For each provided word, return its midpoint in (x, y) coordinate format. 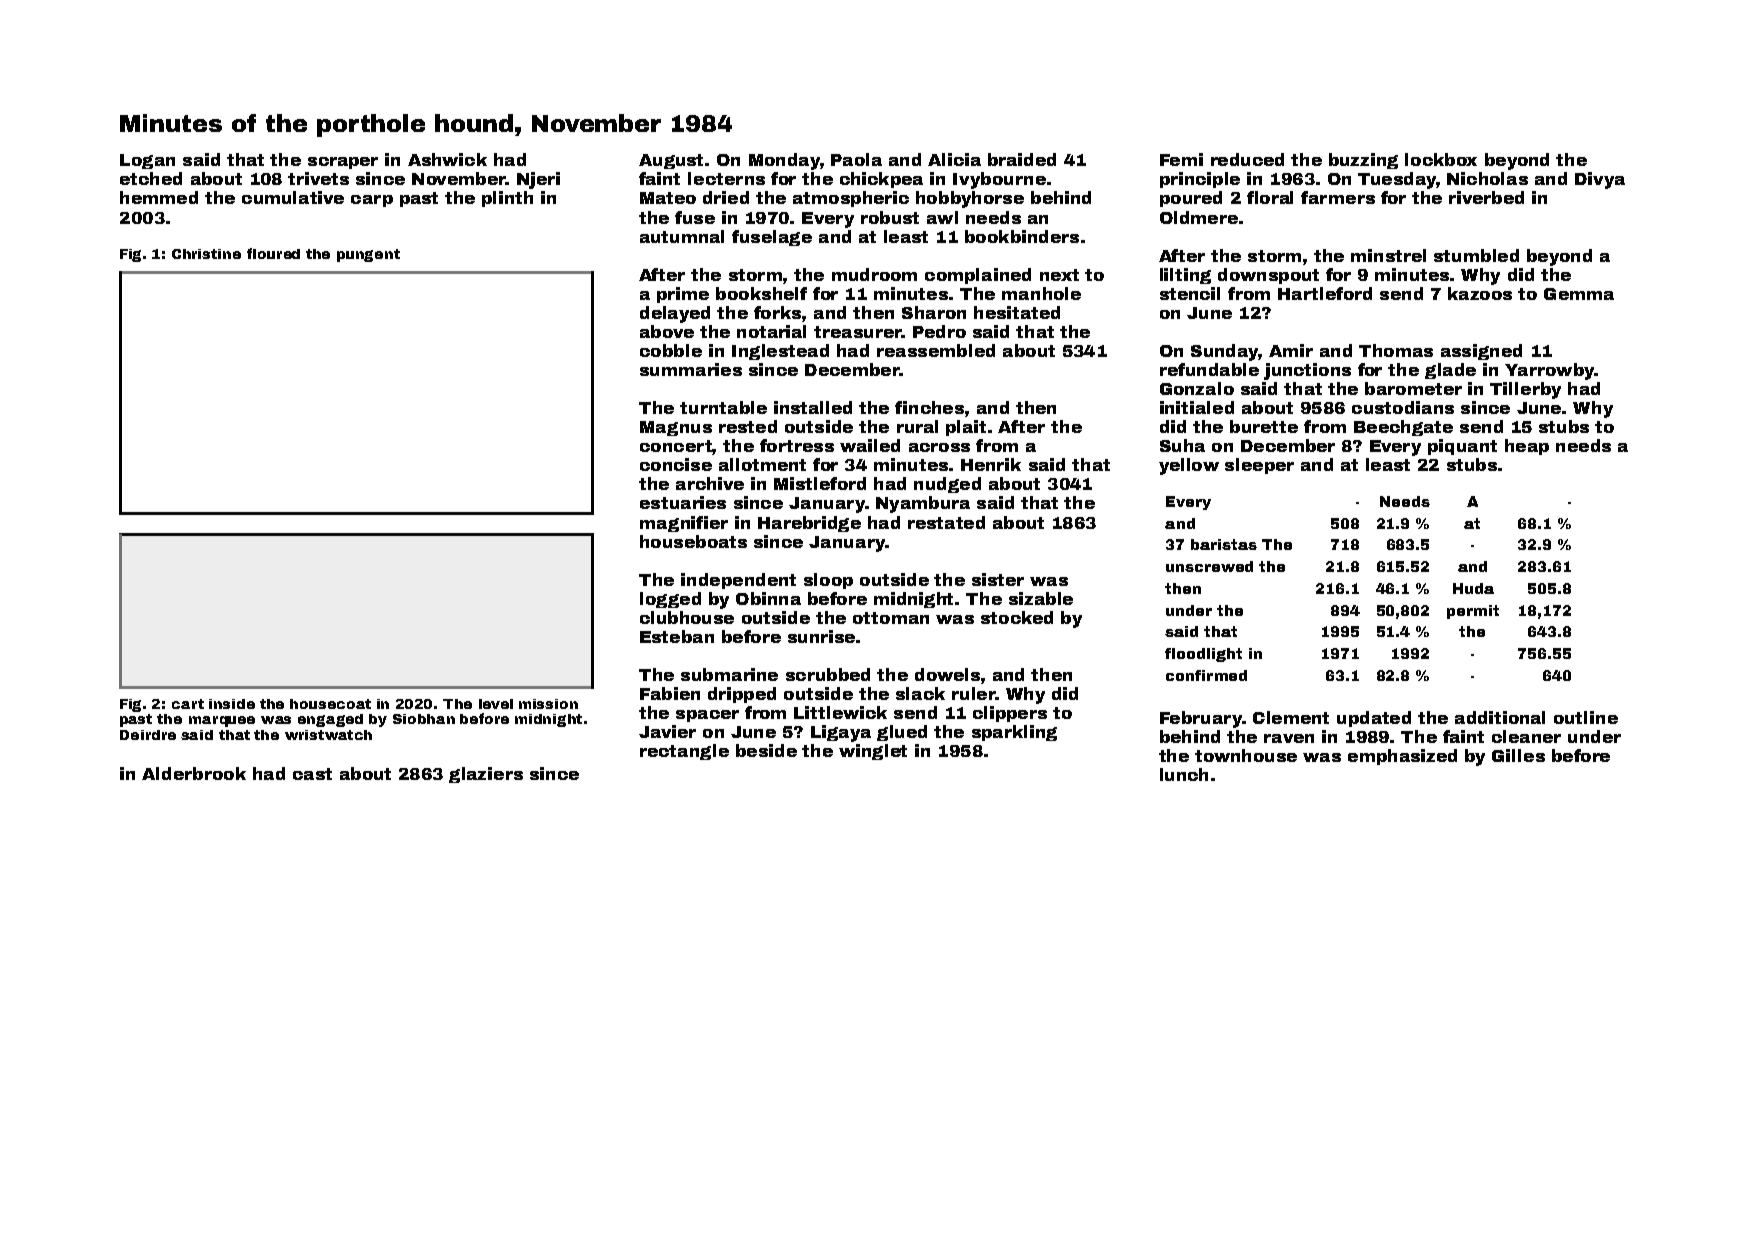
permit (1473, 612)
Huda (1473, 588)
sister (998, 579)
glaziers (486, 775)
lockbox (1441, 159)
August (671, 161)
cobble (671, 350)
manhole (1041, 293)
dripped (742, 695)
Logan (147, 161)
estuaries (683, 502)
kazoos (1480, 293)
